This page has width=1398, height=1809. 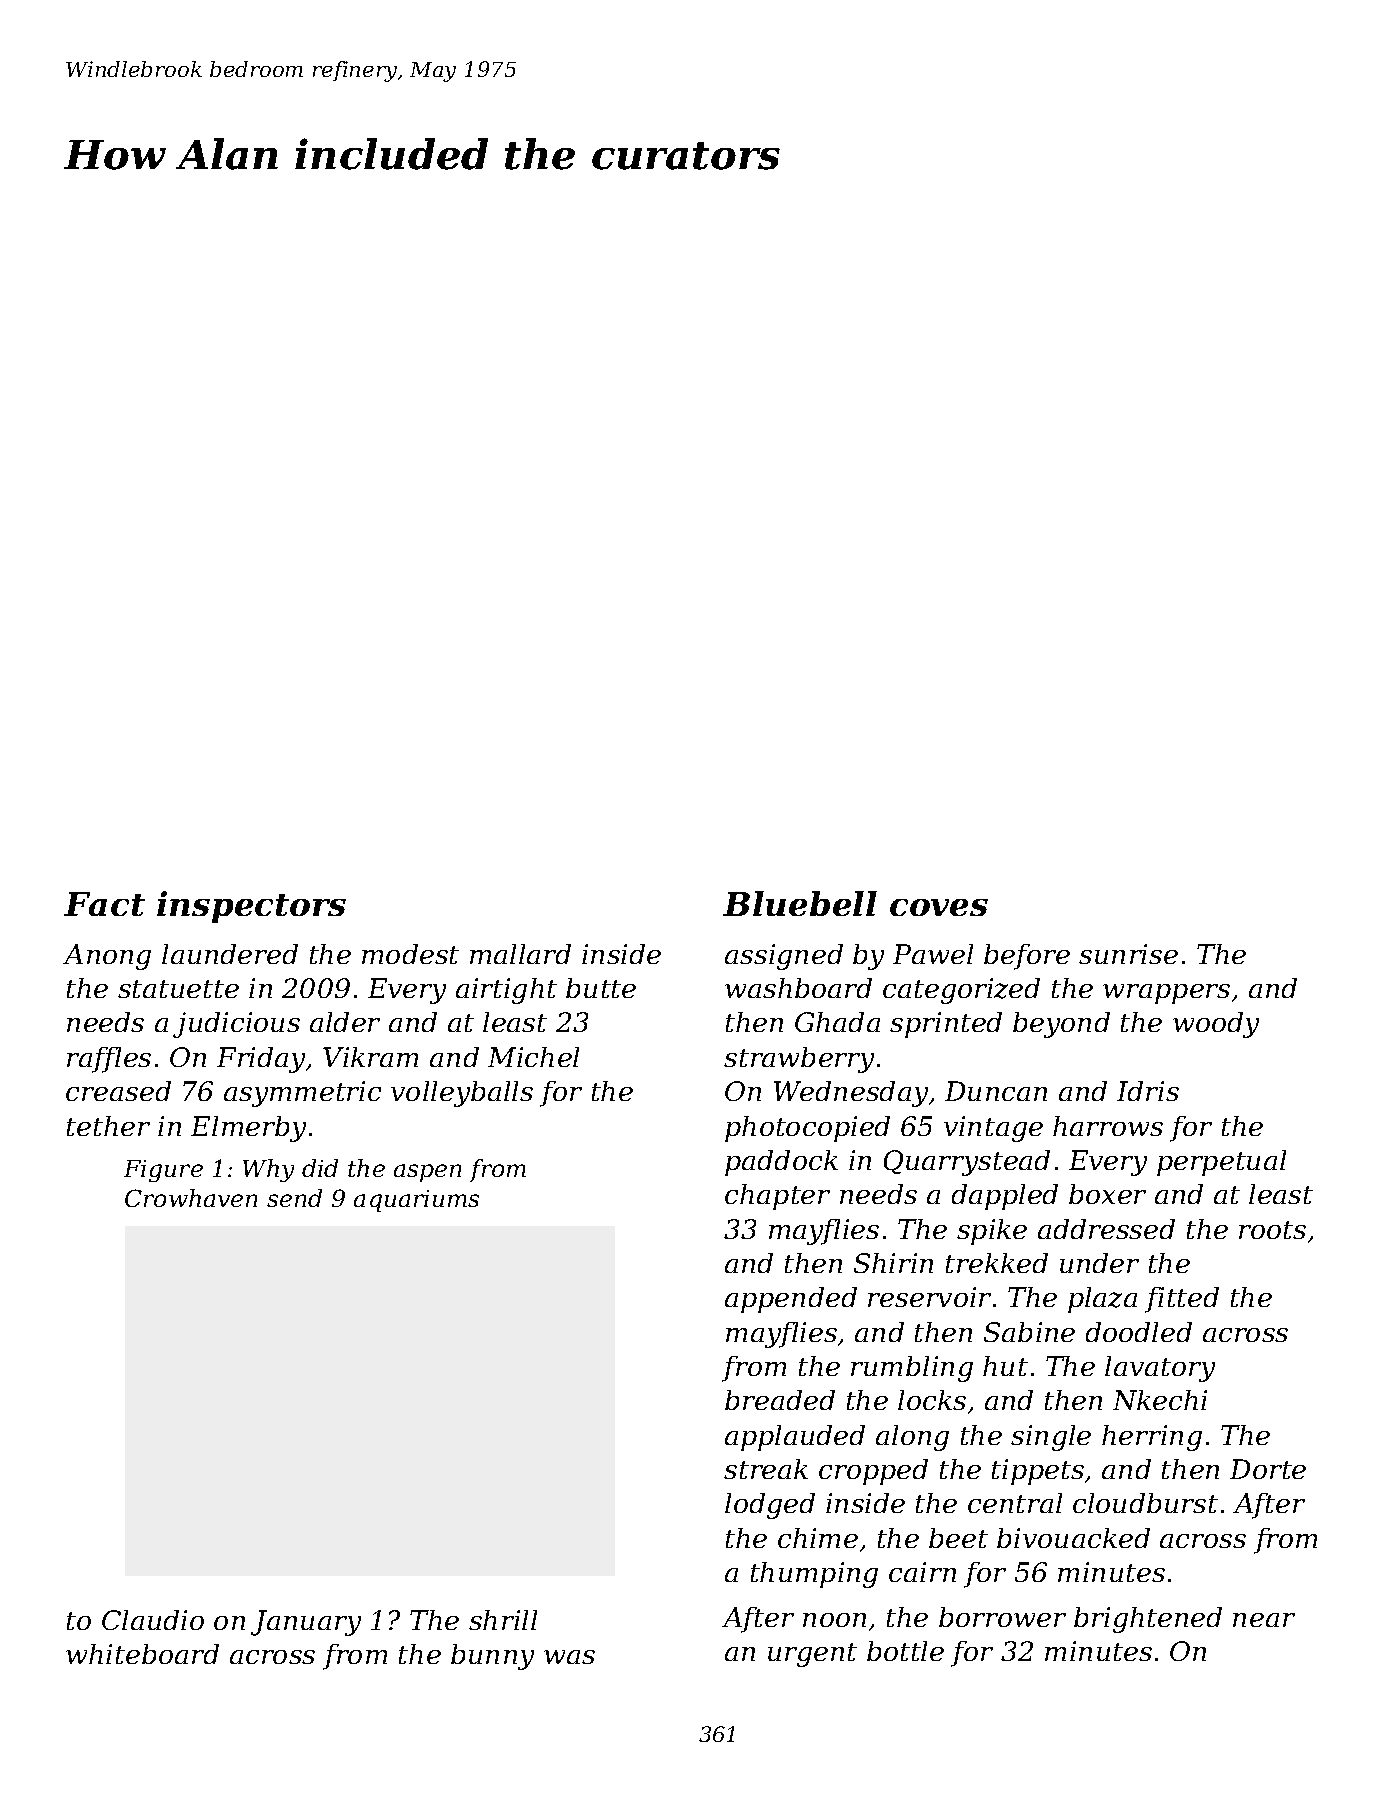 I want to click on Friday, so click(x=261, y=1060).
